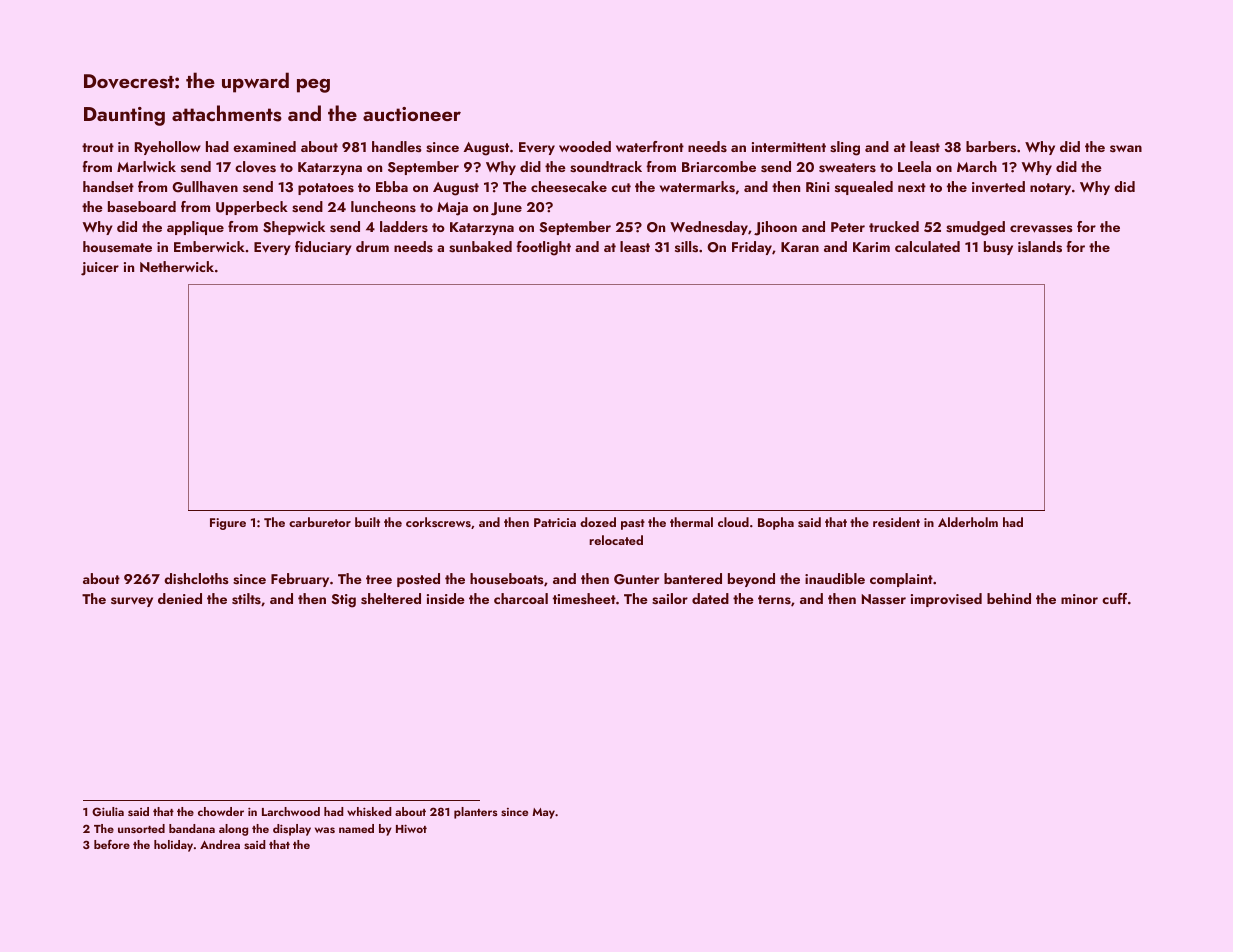 Image resolution: width=1233 pixels, height=952 pixels. I want to click on May, so click(543, 813).
